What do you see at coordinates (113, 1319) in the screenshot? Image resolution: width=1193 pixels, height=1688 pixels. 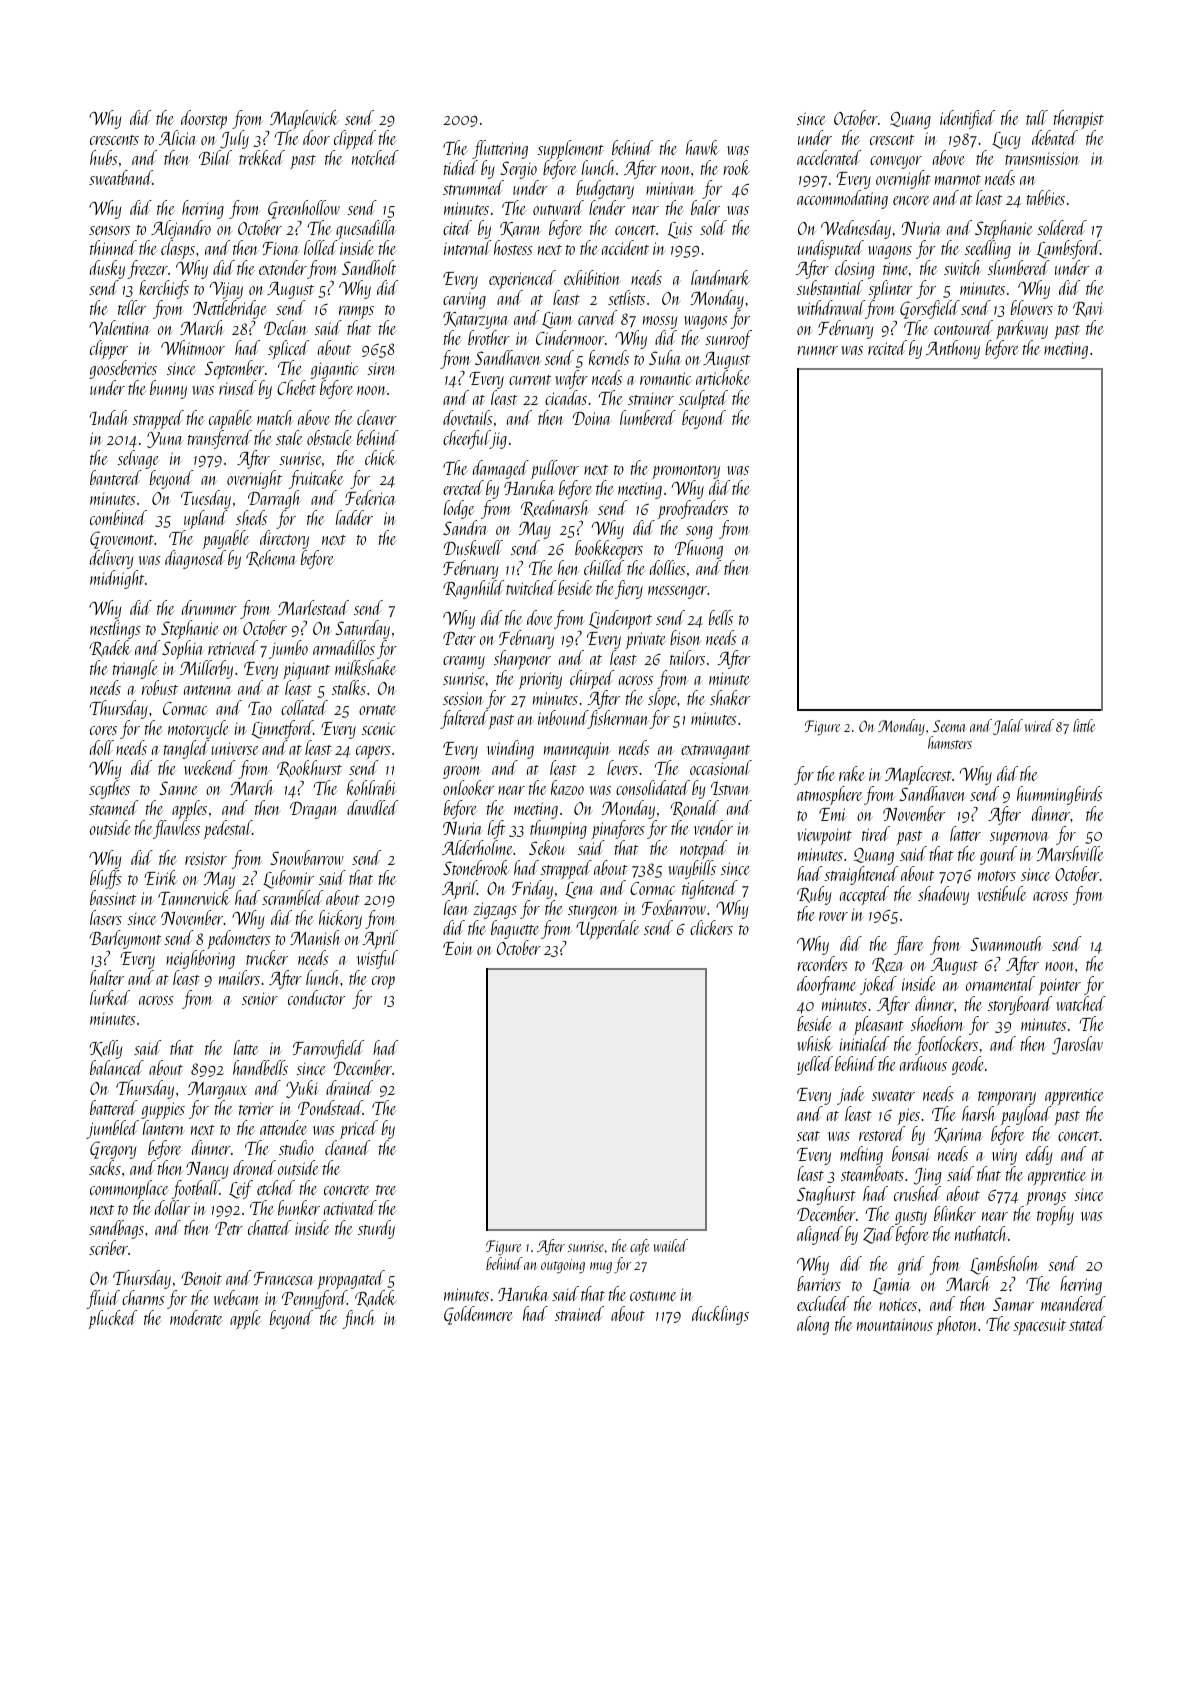 I see `plucked` at bounding box center [113, 1319].
